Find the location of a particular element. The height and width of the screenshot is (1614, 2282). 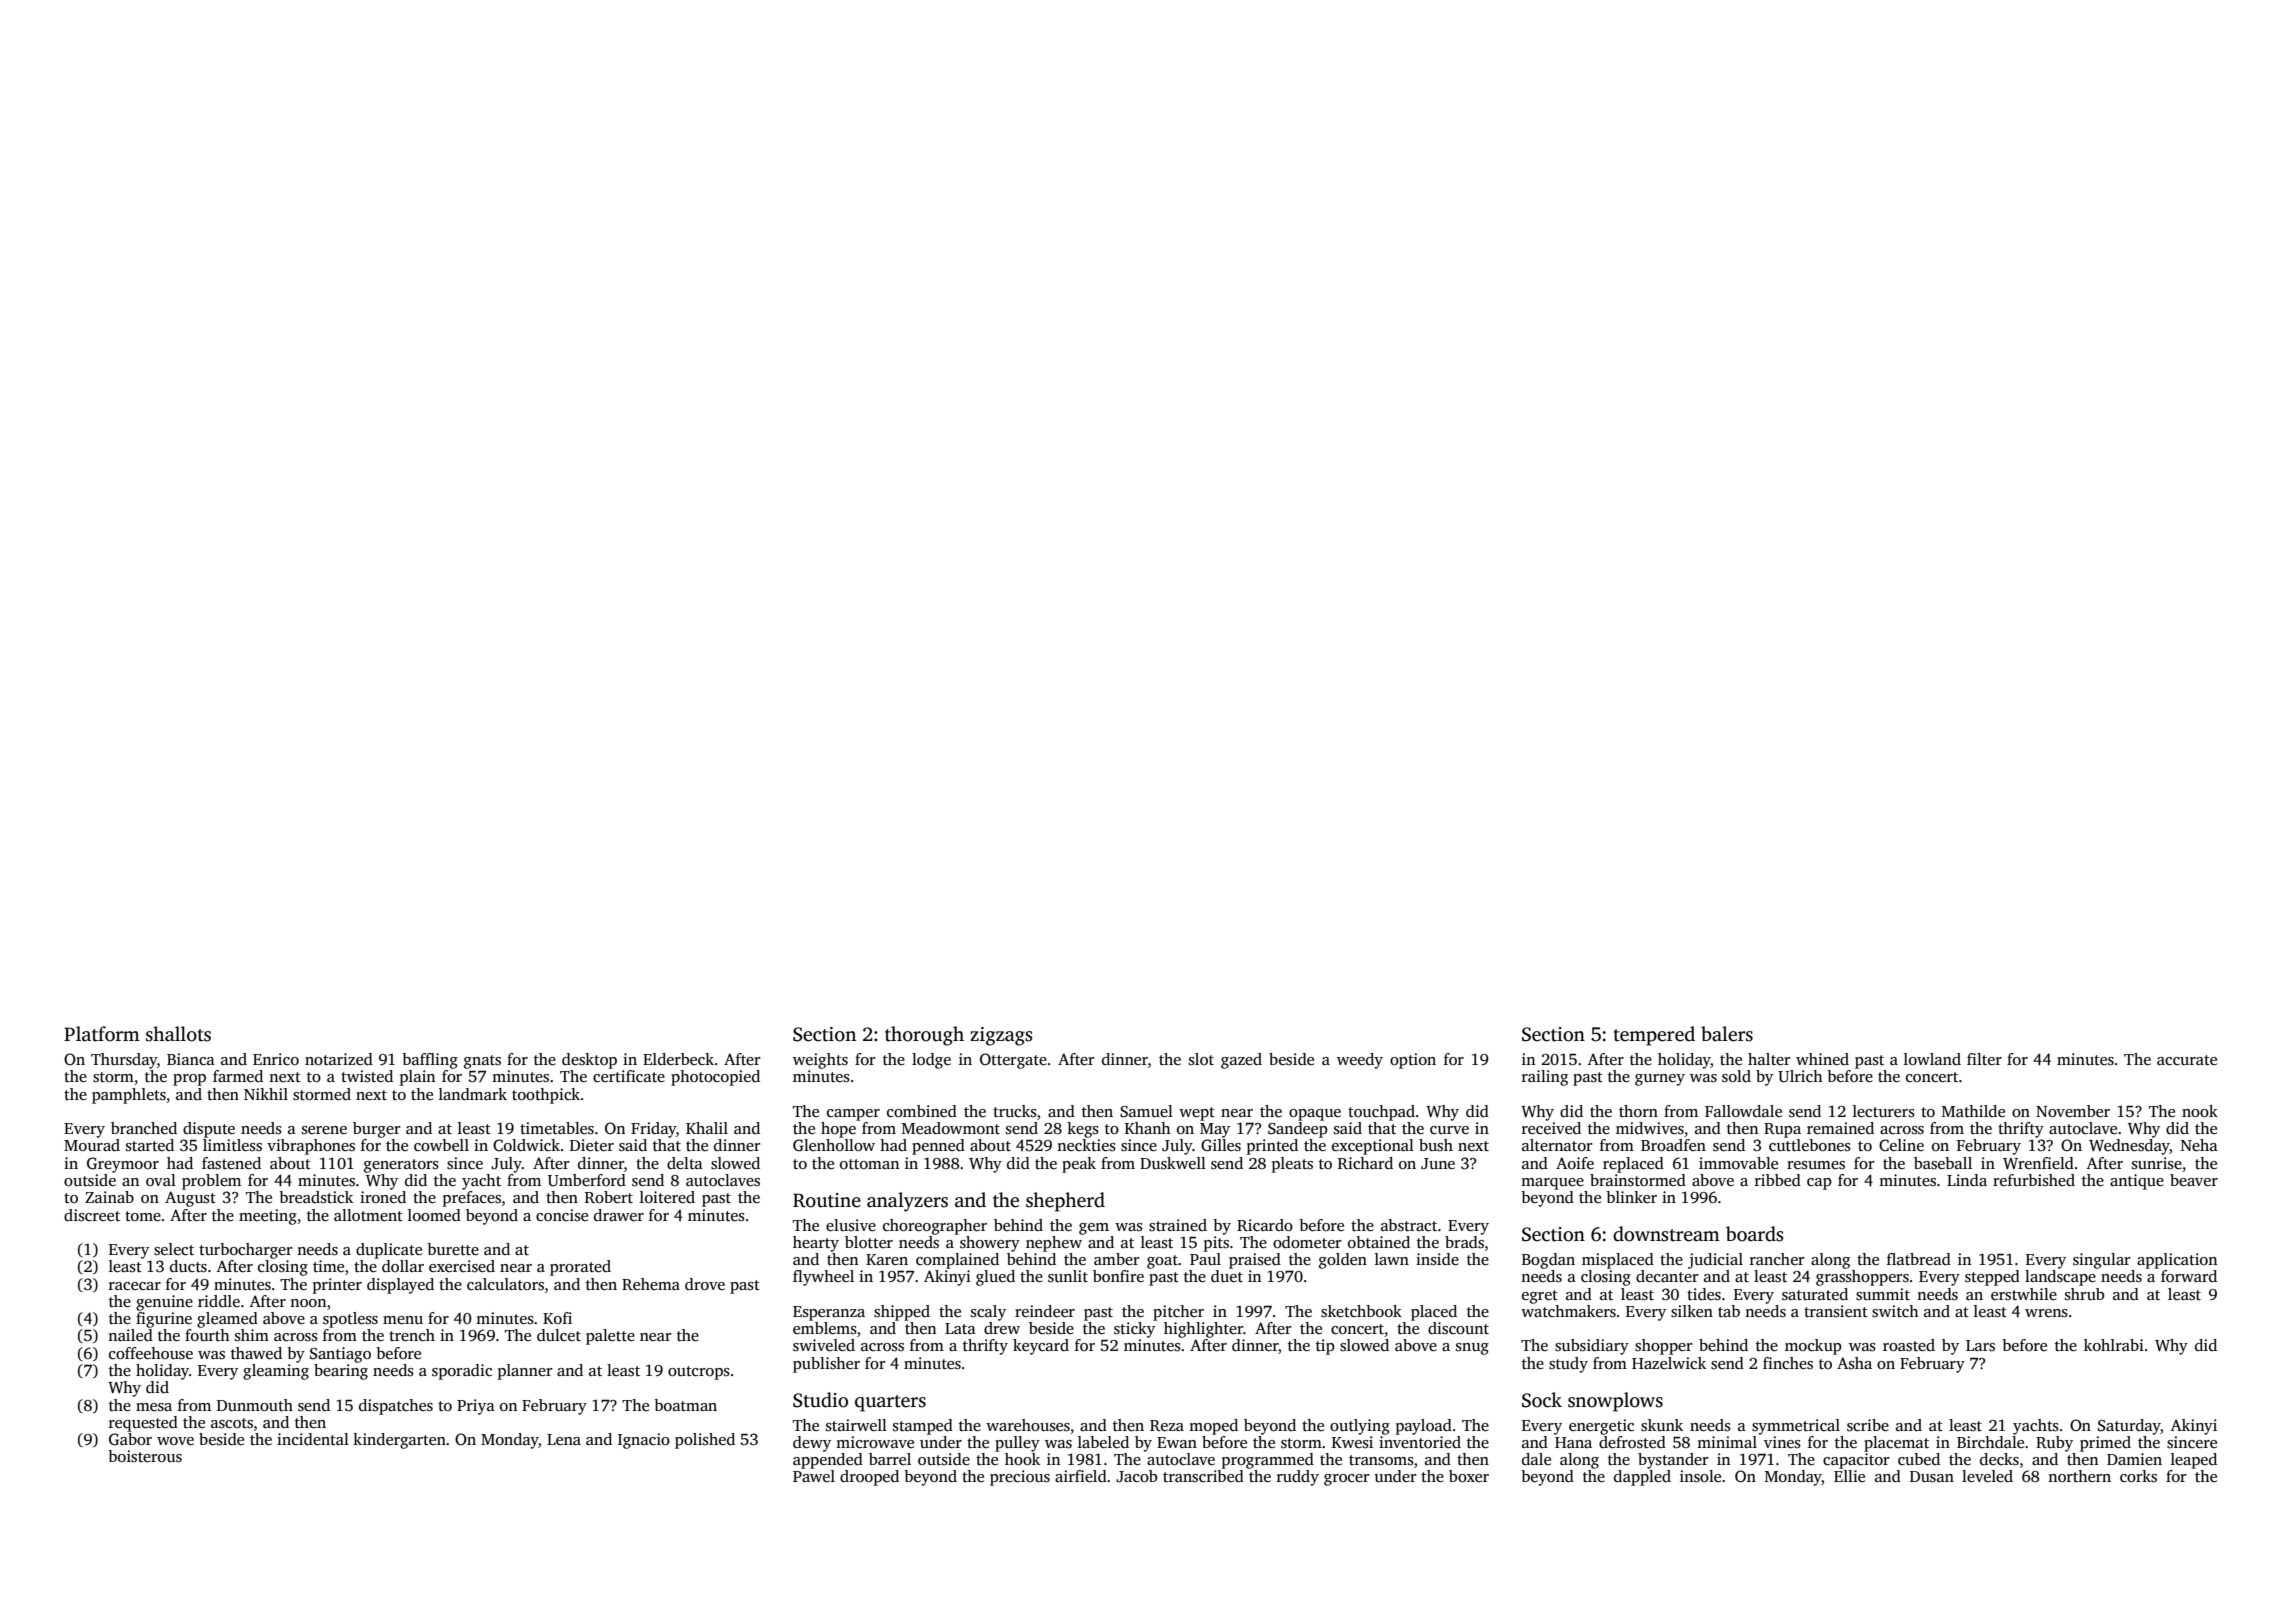

zigzags is located at coordinates (1001, 1036).
